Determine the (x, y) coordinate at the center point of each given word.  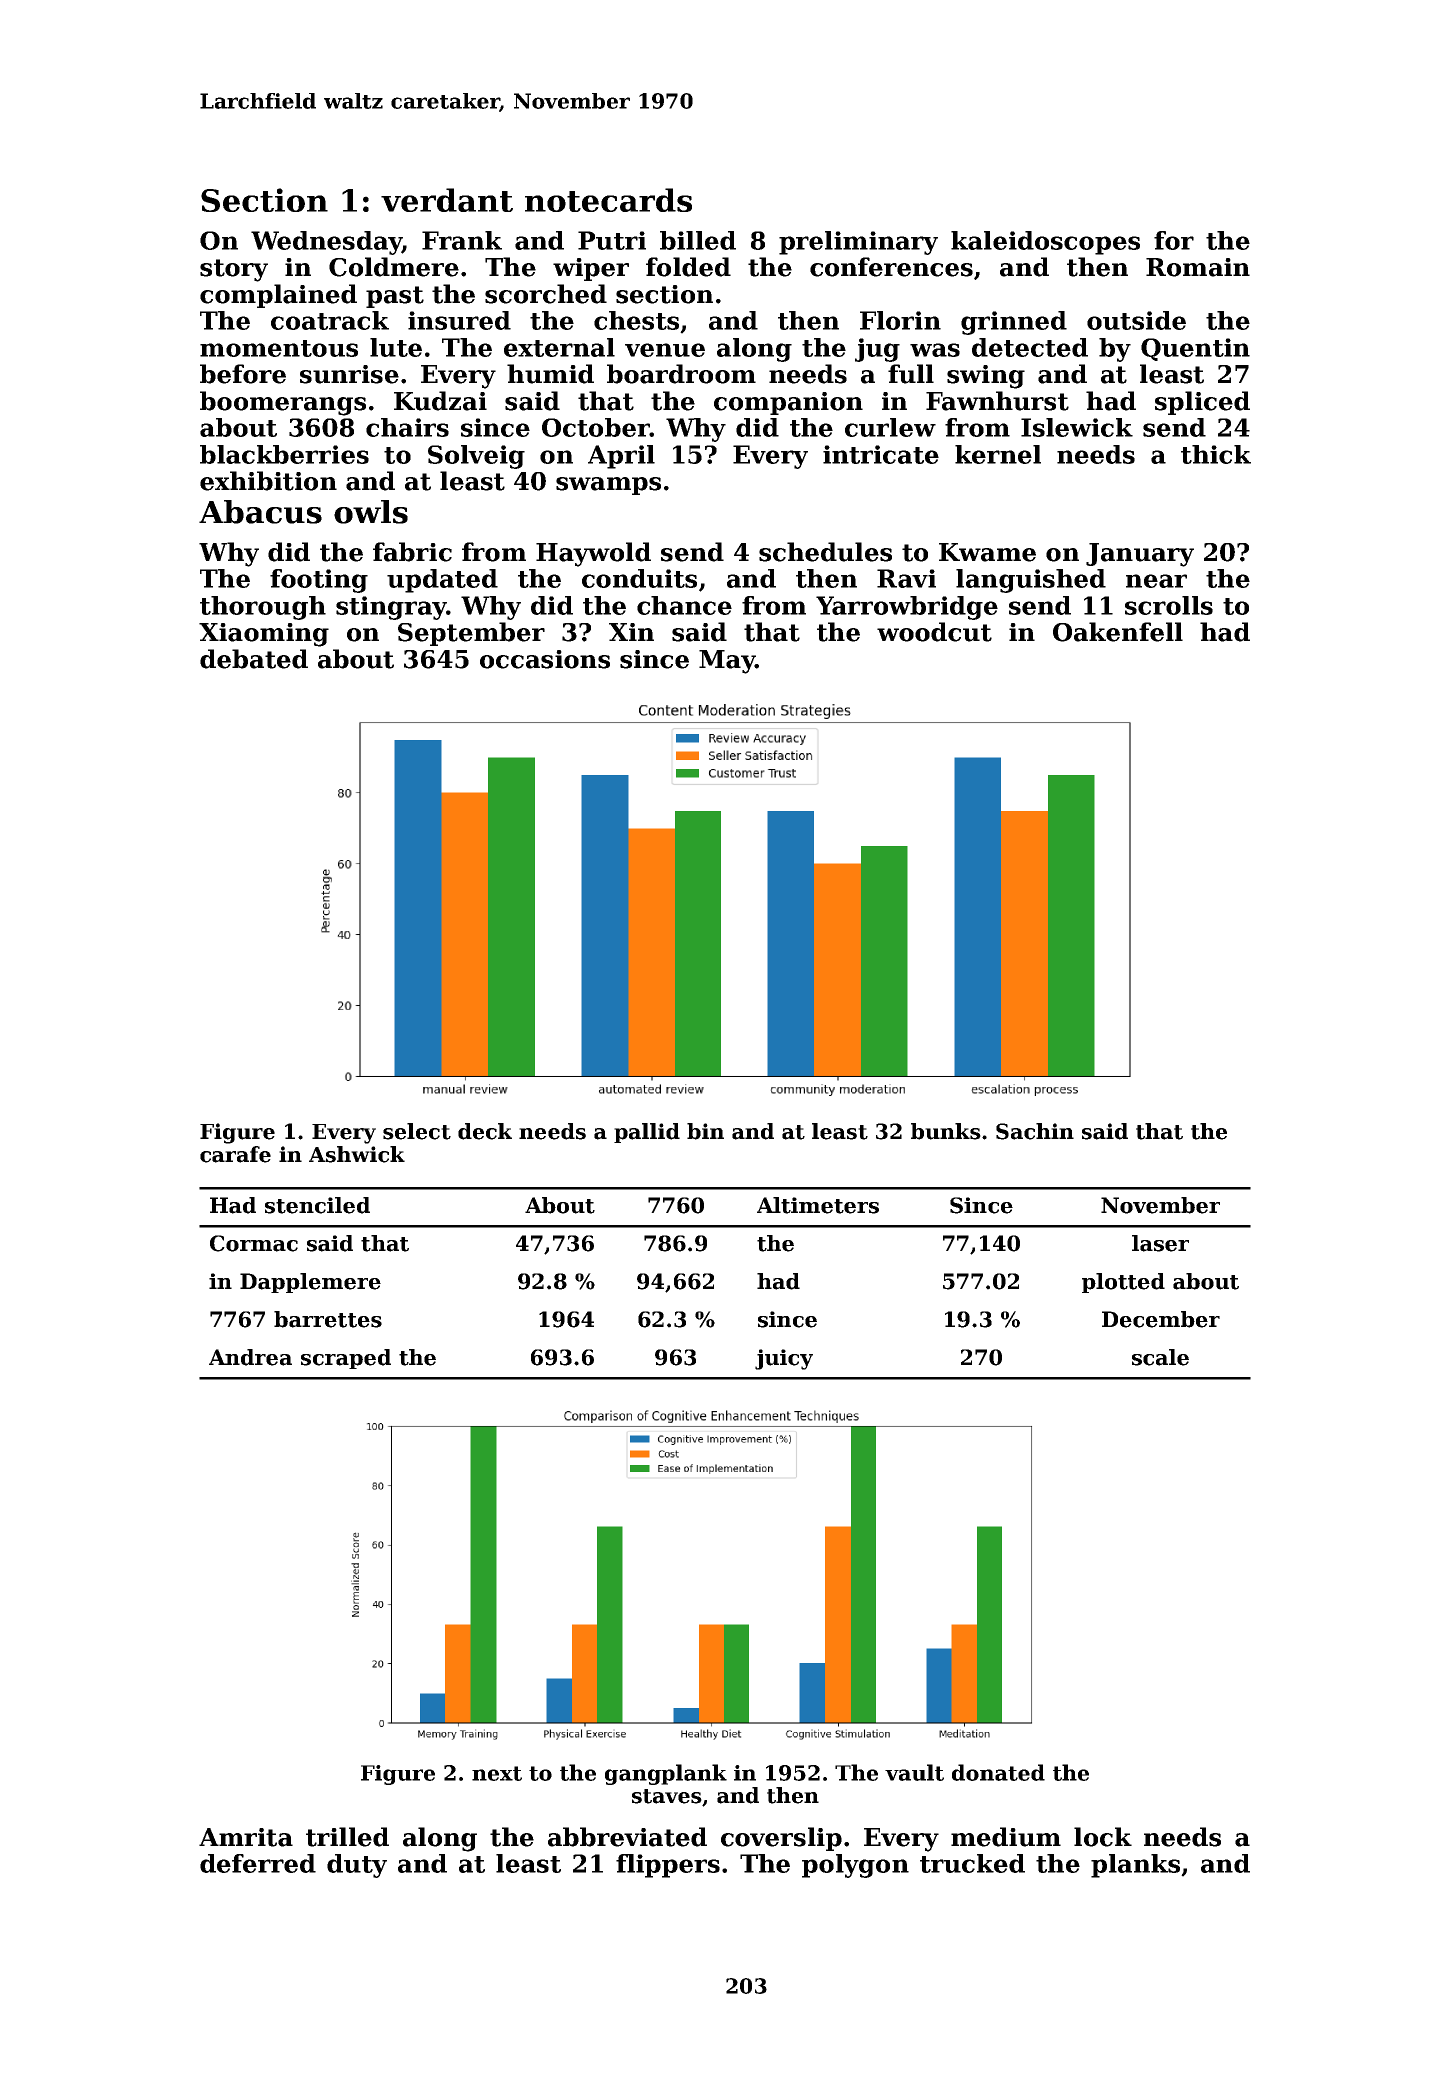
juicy (784, 1359)
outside (1136, 320)
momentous (279, 348)
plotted (1123, 1283)
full (911, 374)
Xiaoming (264, 635)
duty (357, 1866)
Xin (631, 632)
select (417, 1131)
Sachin (1035, 1131)
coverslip (781, 1839)
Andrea (250, 1357)
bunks (946, 1131)
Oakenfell (1118, 632)
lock (1103, 1837)
